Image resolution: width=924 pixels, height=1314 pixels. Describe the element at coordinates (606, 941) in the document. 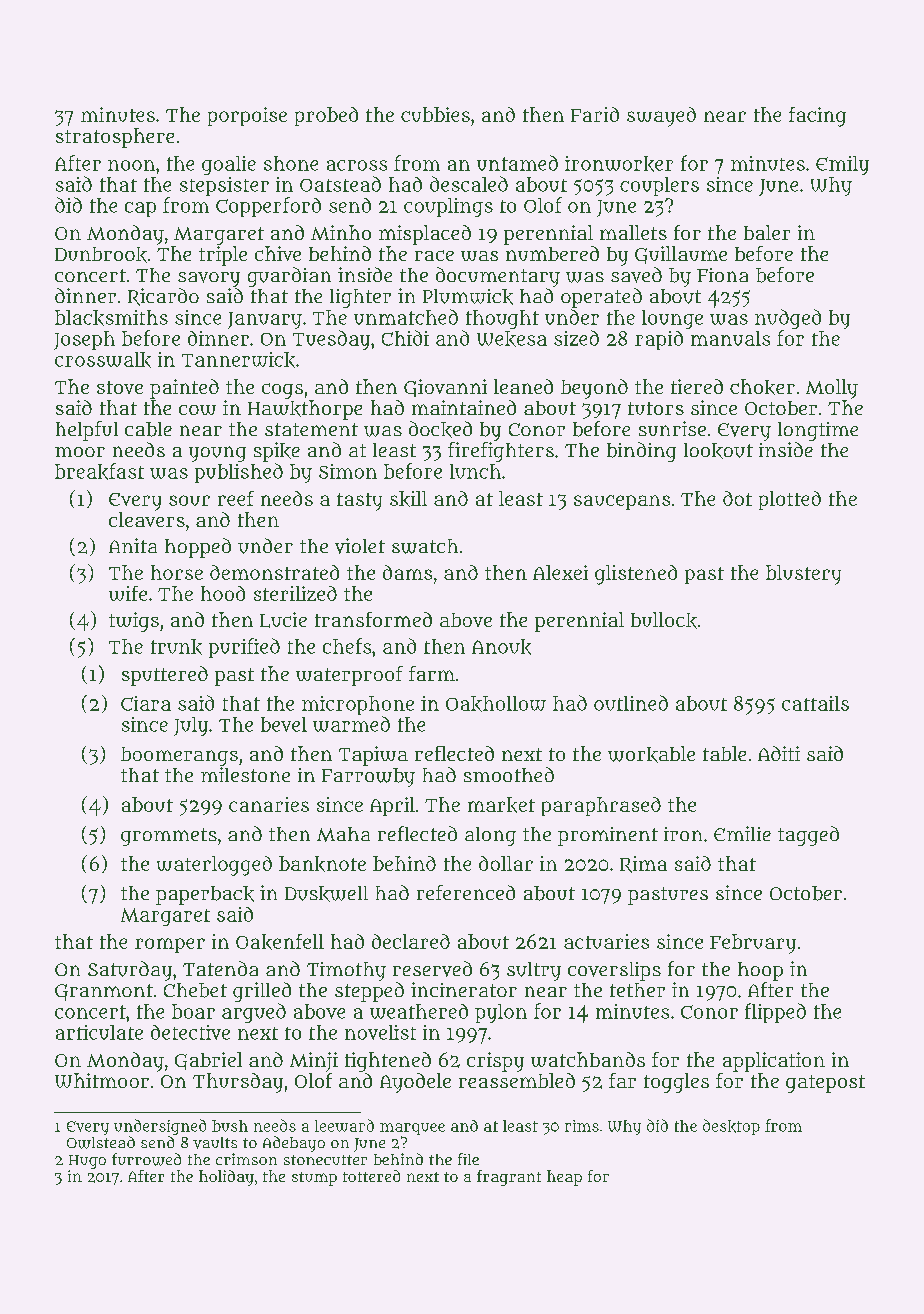

I see `actuaries` at that location.
